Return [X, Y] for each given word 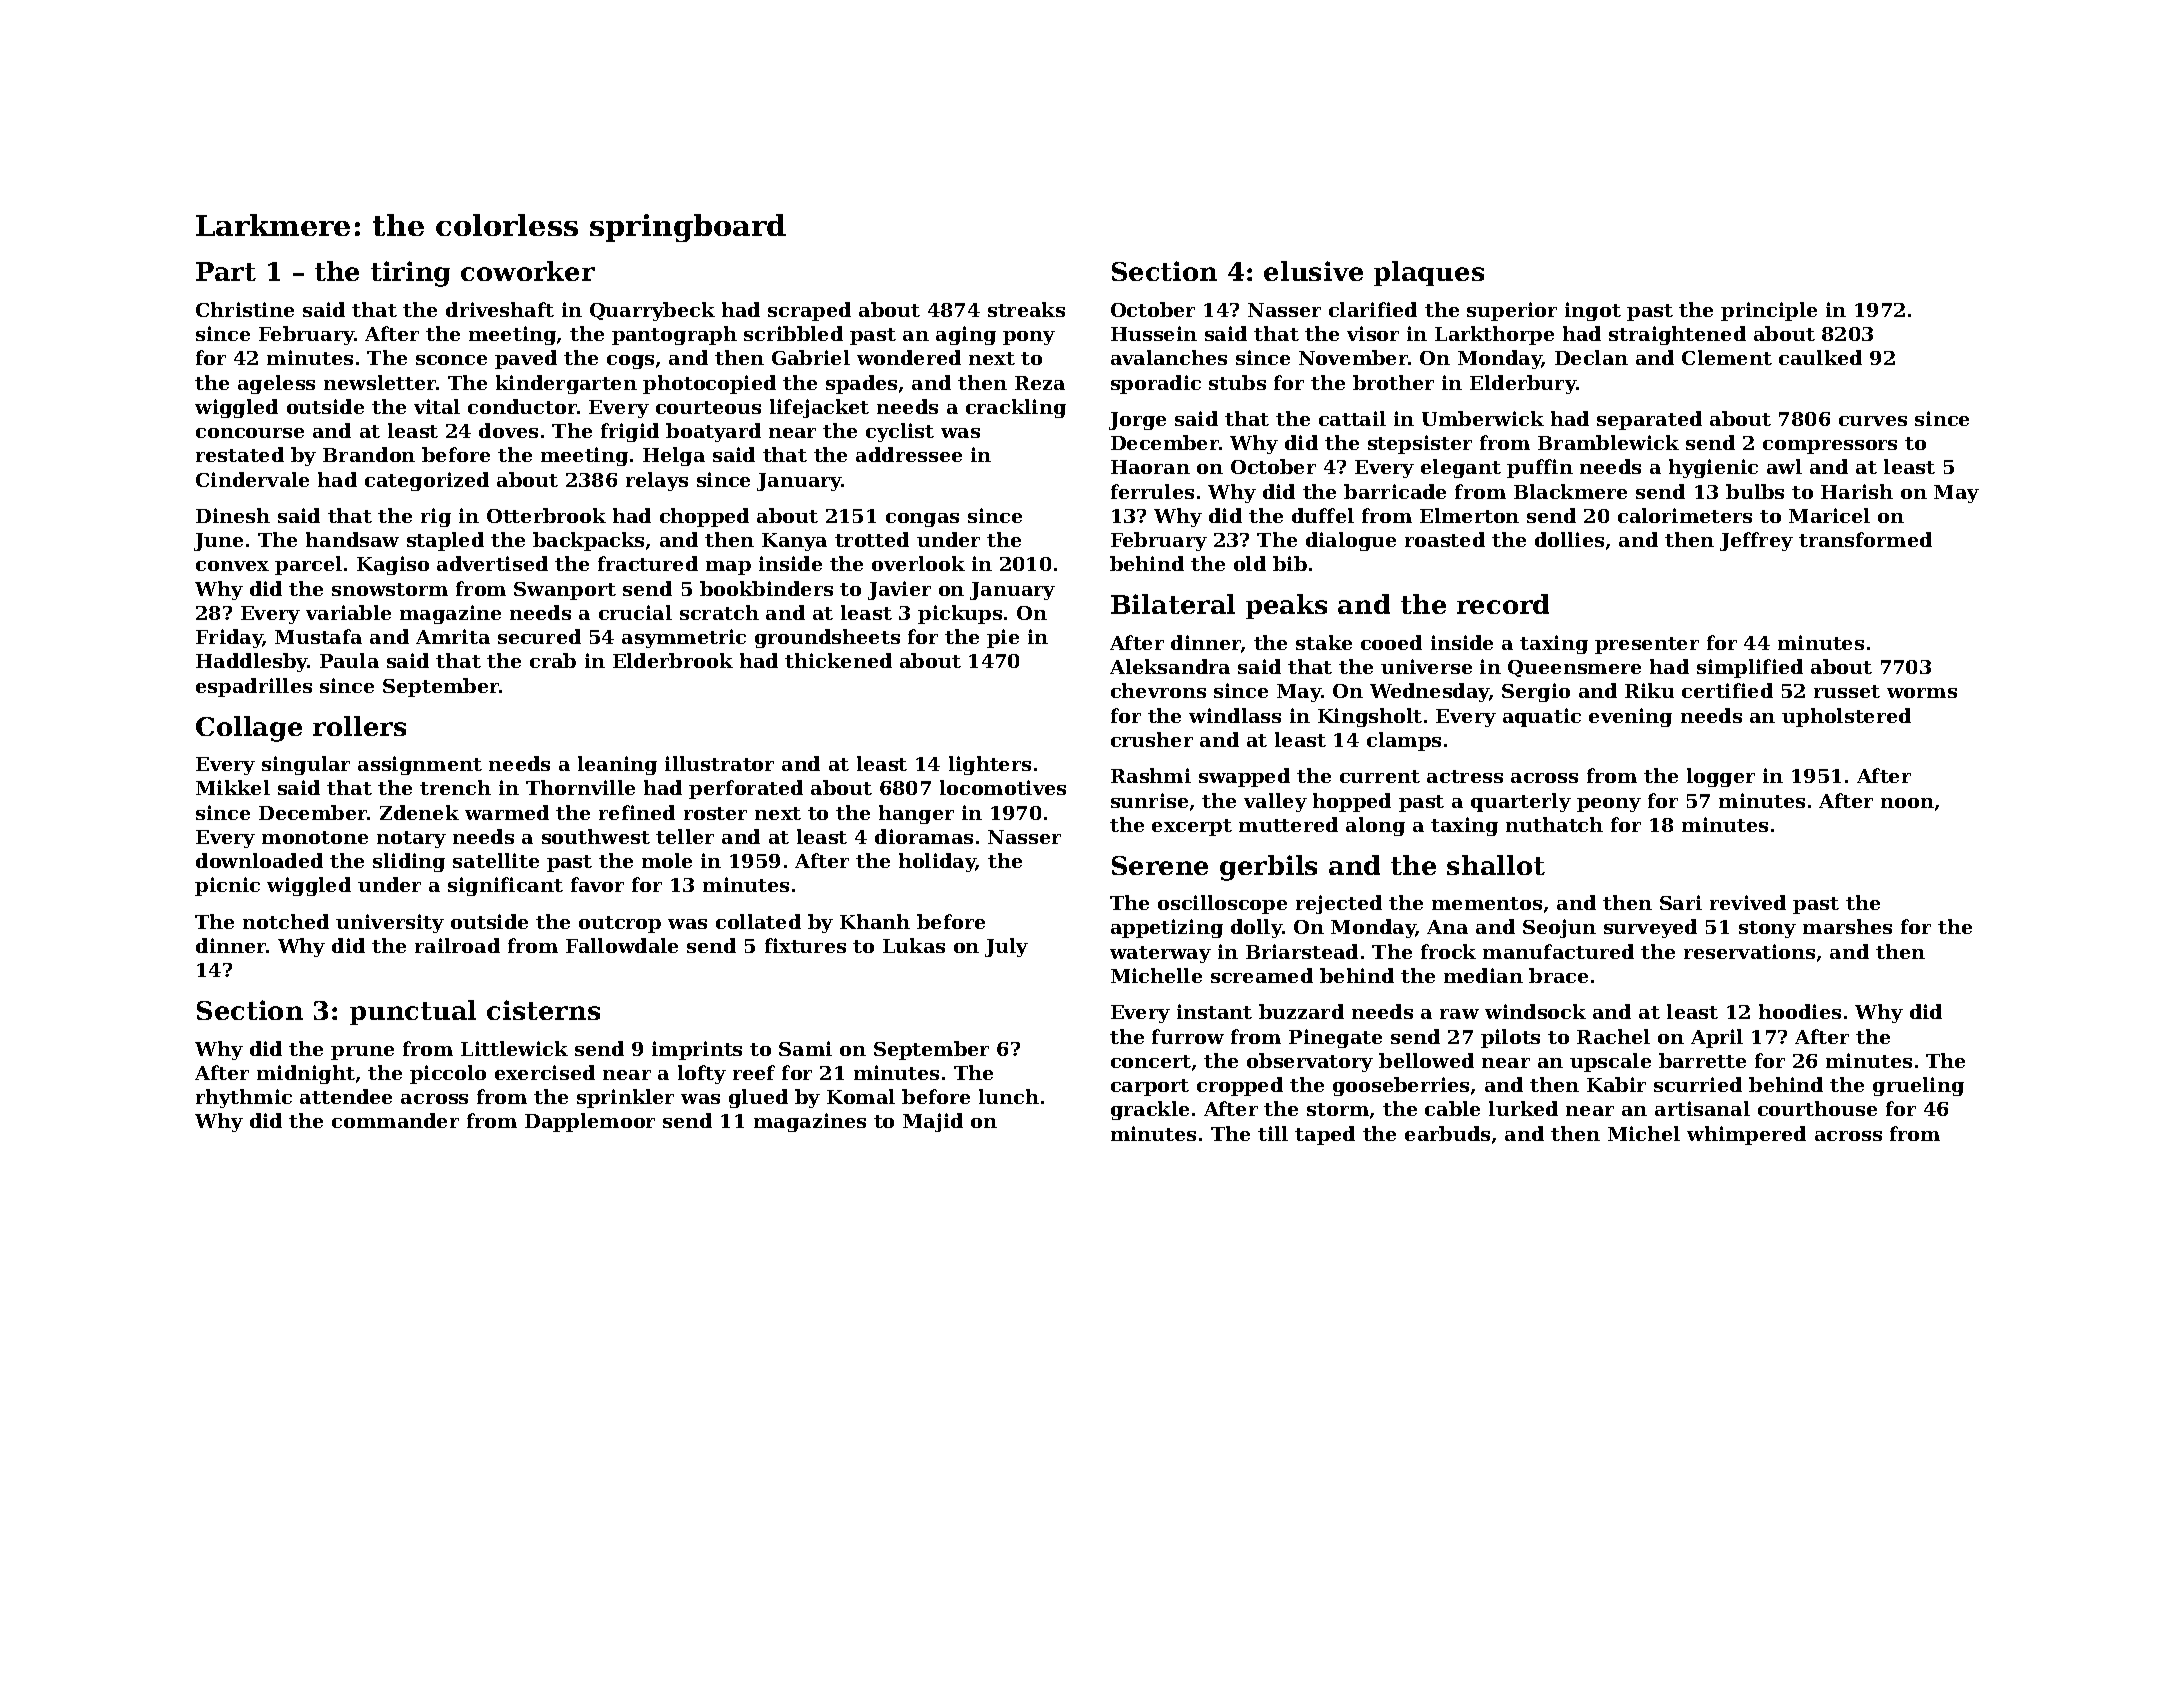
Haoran [1150, 467]
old [1250, 563]
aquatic [1542, 717]
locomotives [1003, 787]
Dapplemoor [590, 1122]
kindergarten [566, 384]
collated [758, 921]
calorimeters [1685, 515]
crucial [635, 612]
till [1273, 1133]
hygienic [1713, 468]
